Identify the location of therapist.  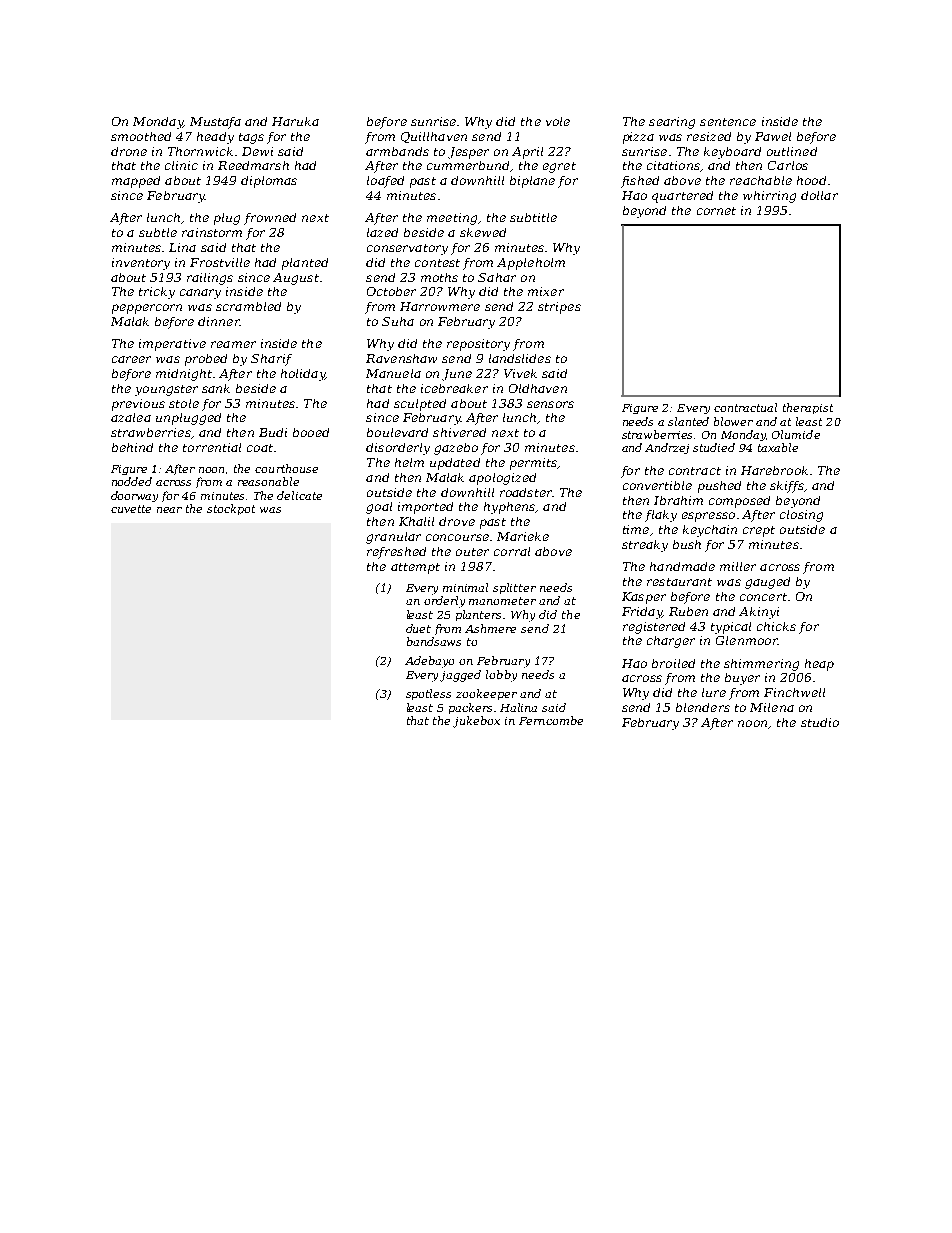
(808, 408).
